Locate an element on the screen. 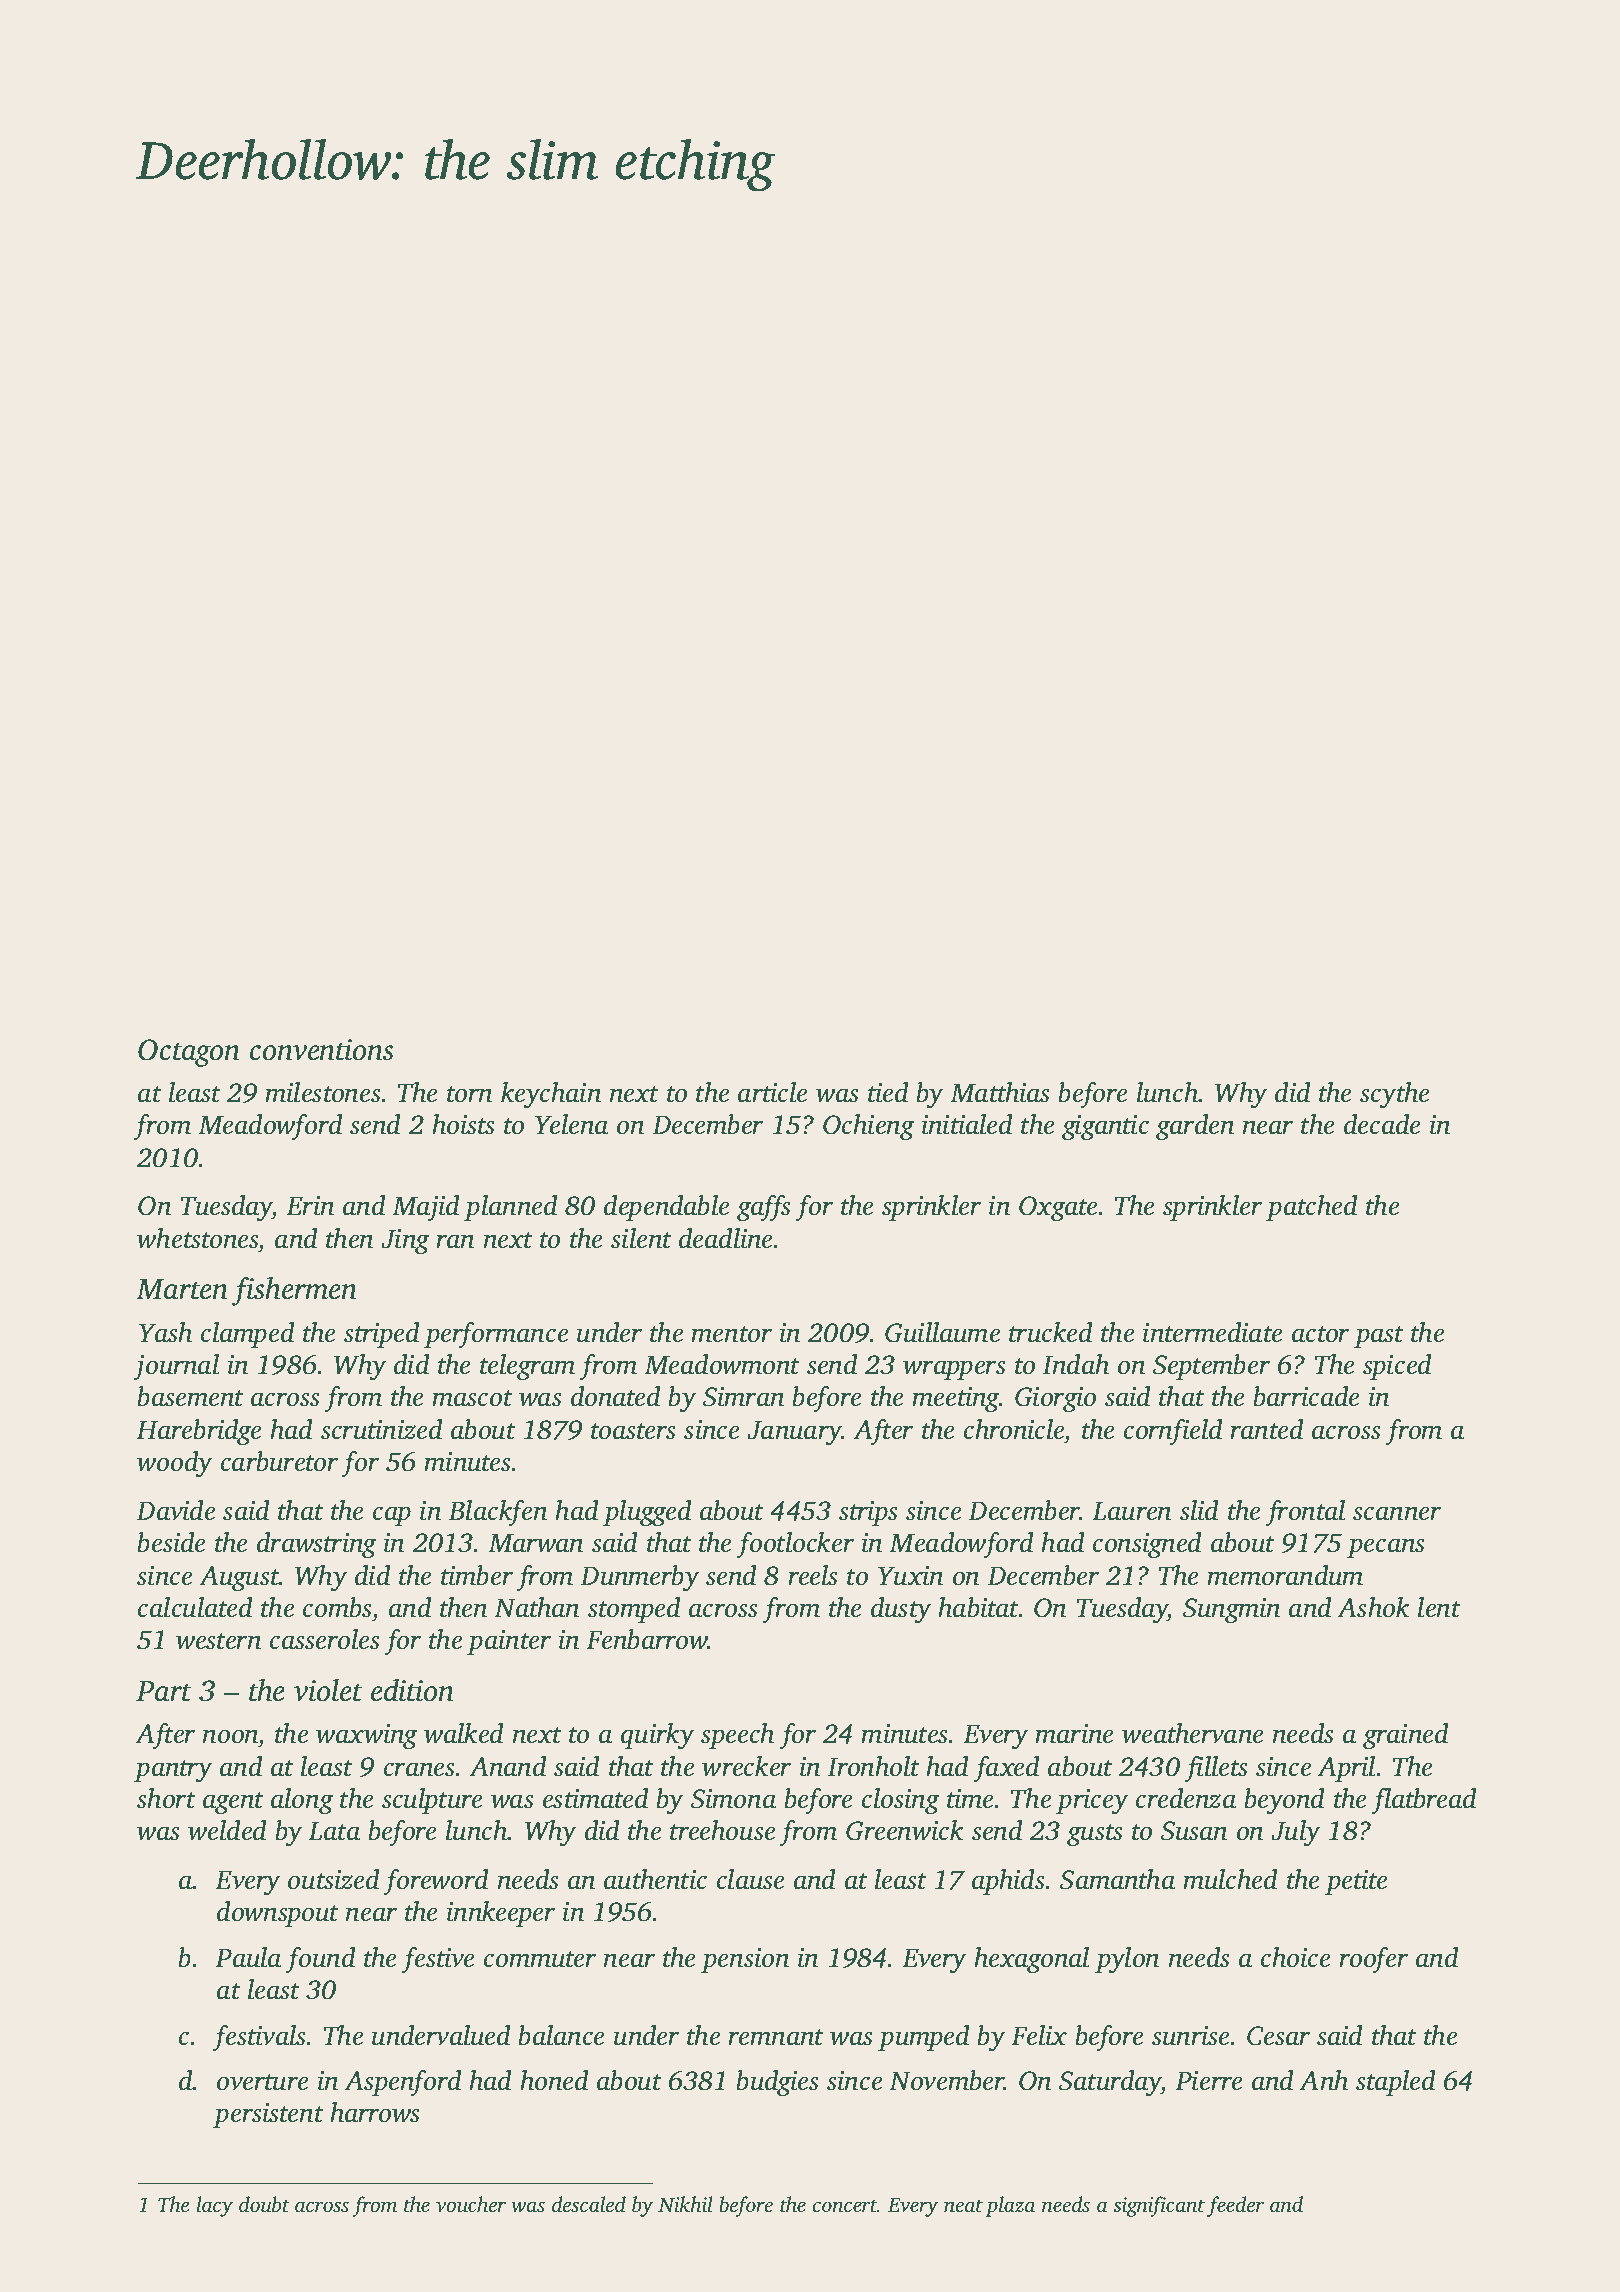 The width and height of the screenshot is (1620, 2292). edition is located at coordinates (412, 1690).
